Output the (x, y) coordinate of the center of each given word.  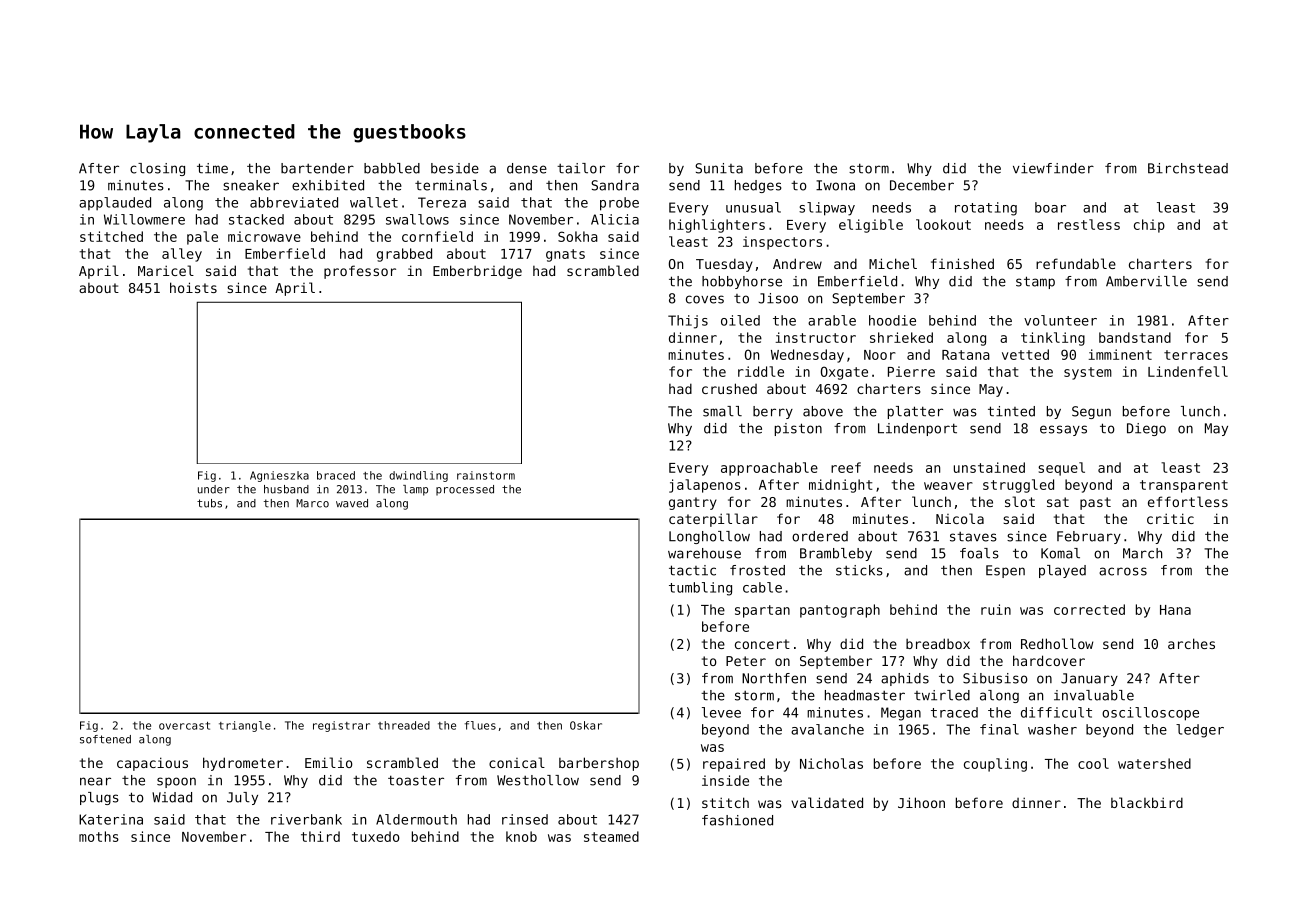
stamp (1035, 282)
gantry (693, 503)
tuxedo (376, 836)
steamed (611, 836)
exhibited (328, 185)
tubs (209, 503)
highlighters (717, 226)
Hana (1175, 610)
